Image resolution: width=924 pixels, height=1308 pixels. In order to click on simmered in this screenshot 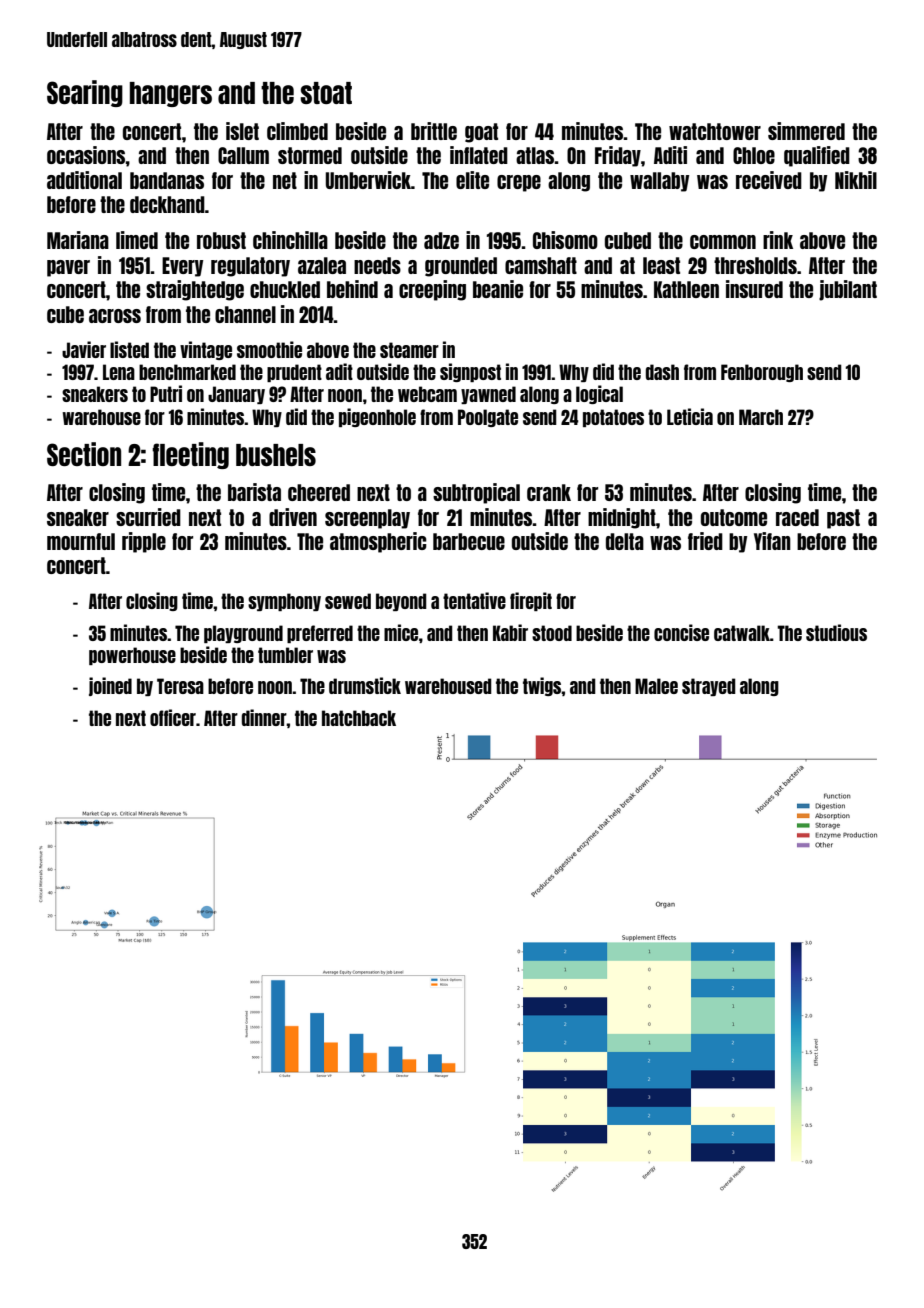, I will do `click(806, 131)`.
